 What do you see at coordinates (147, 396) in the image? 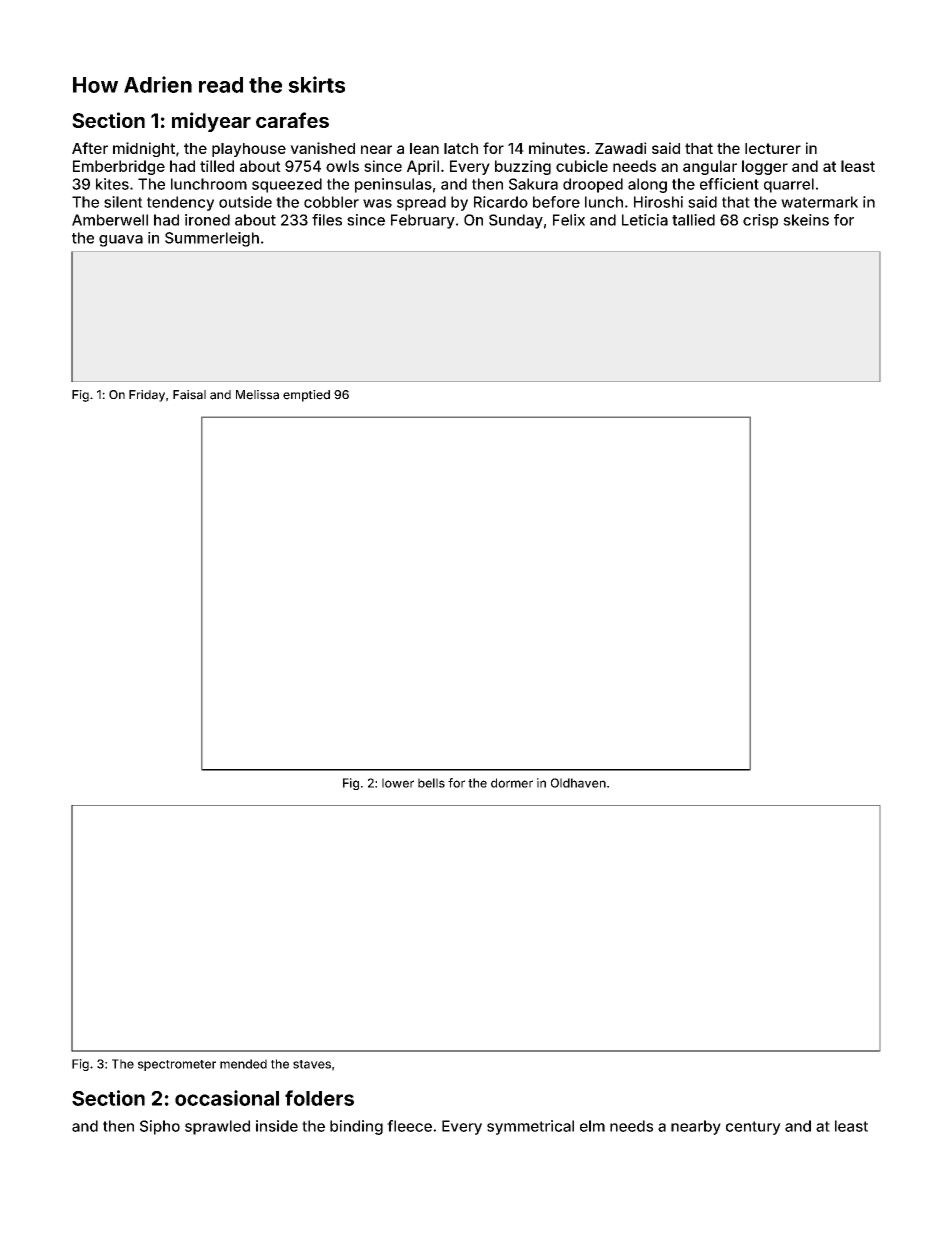
I see `Friday` at bounding box center [147, 396].
